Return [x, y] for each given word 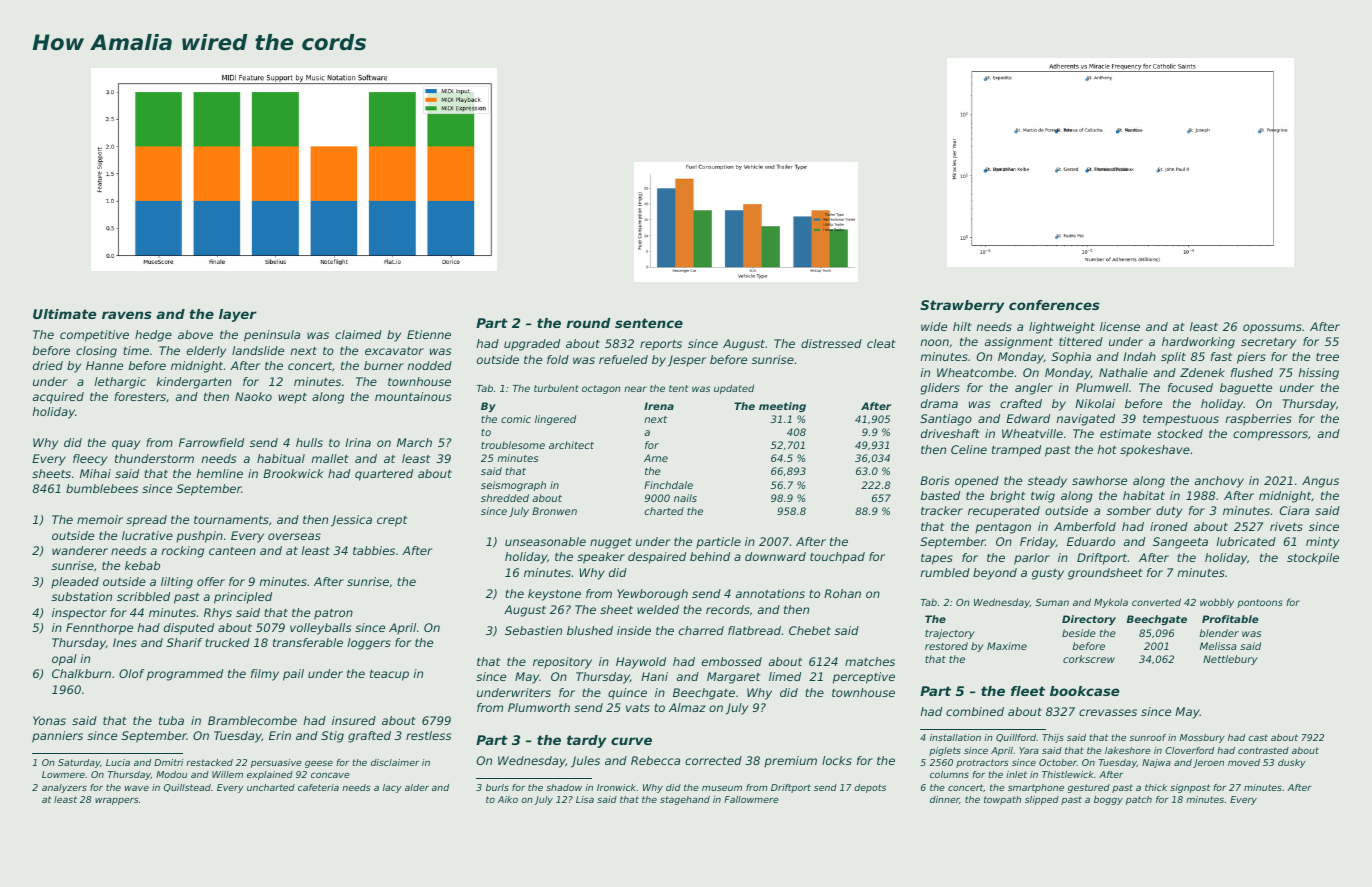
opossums [1272, 329]
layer [238, 315]
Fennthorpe [99, 629]
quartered [384, 475]
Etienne [429, 334]
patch [1139, 800]
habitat [1144, 495]
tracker [942, 510]
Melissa [1218, 646]
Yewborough [652, 595]
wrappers [117, 801]
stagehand [685, 800]
